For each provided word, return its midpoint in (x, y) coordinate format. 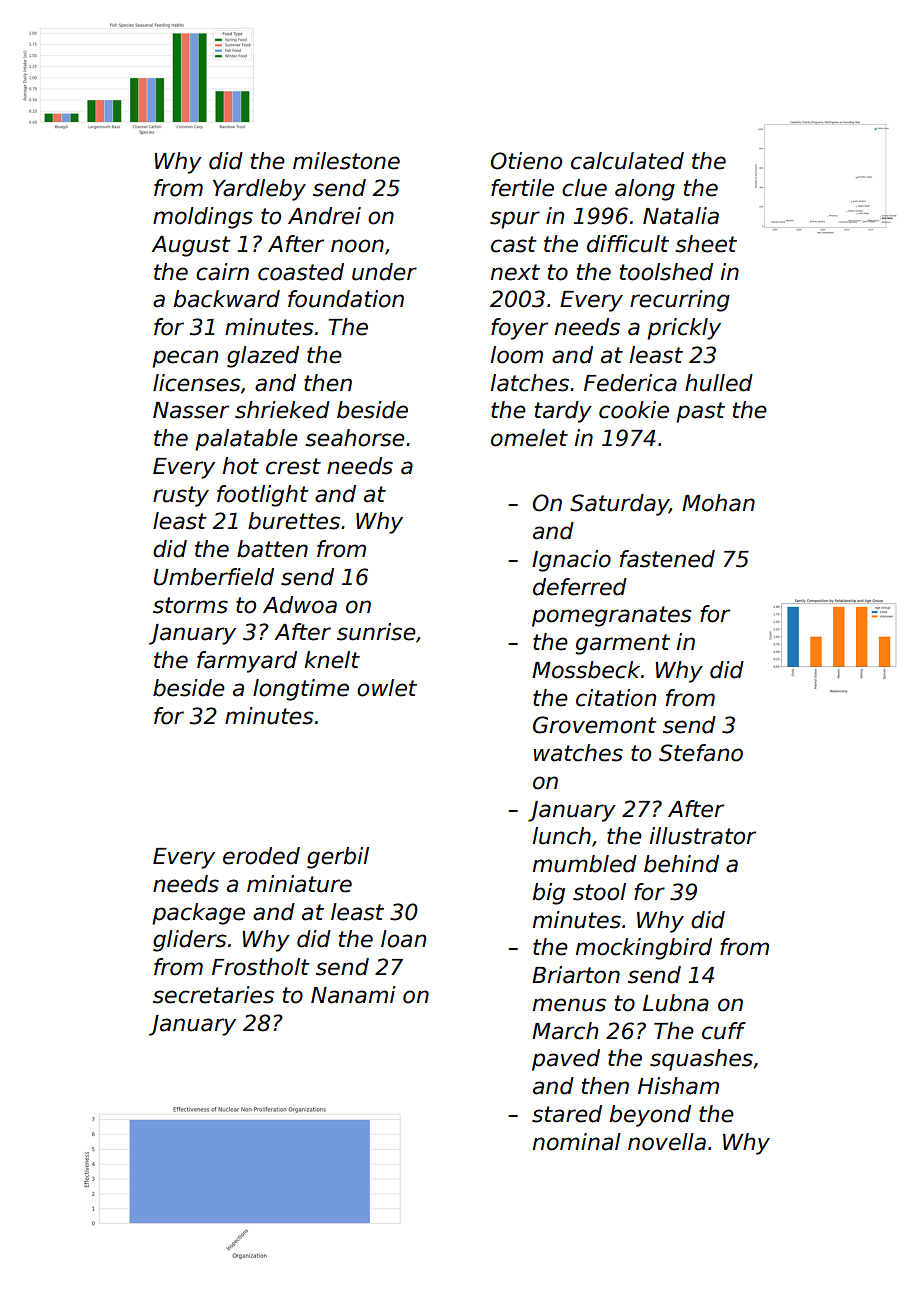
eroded (261, 856)
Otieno (526, 161)
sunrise (376, 632)
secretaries (213, 995)
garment (622, 644)
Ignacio (571, 561)
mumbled (585, 864)
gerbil (338, 858)
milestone (346, 161)
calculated (627, 161)
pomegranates (611, 616)
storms (190, 605)
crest (293, 466)
